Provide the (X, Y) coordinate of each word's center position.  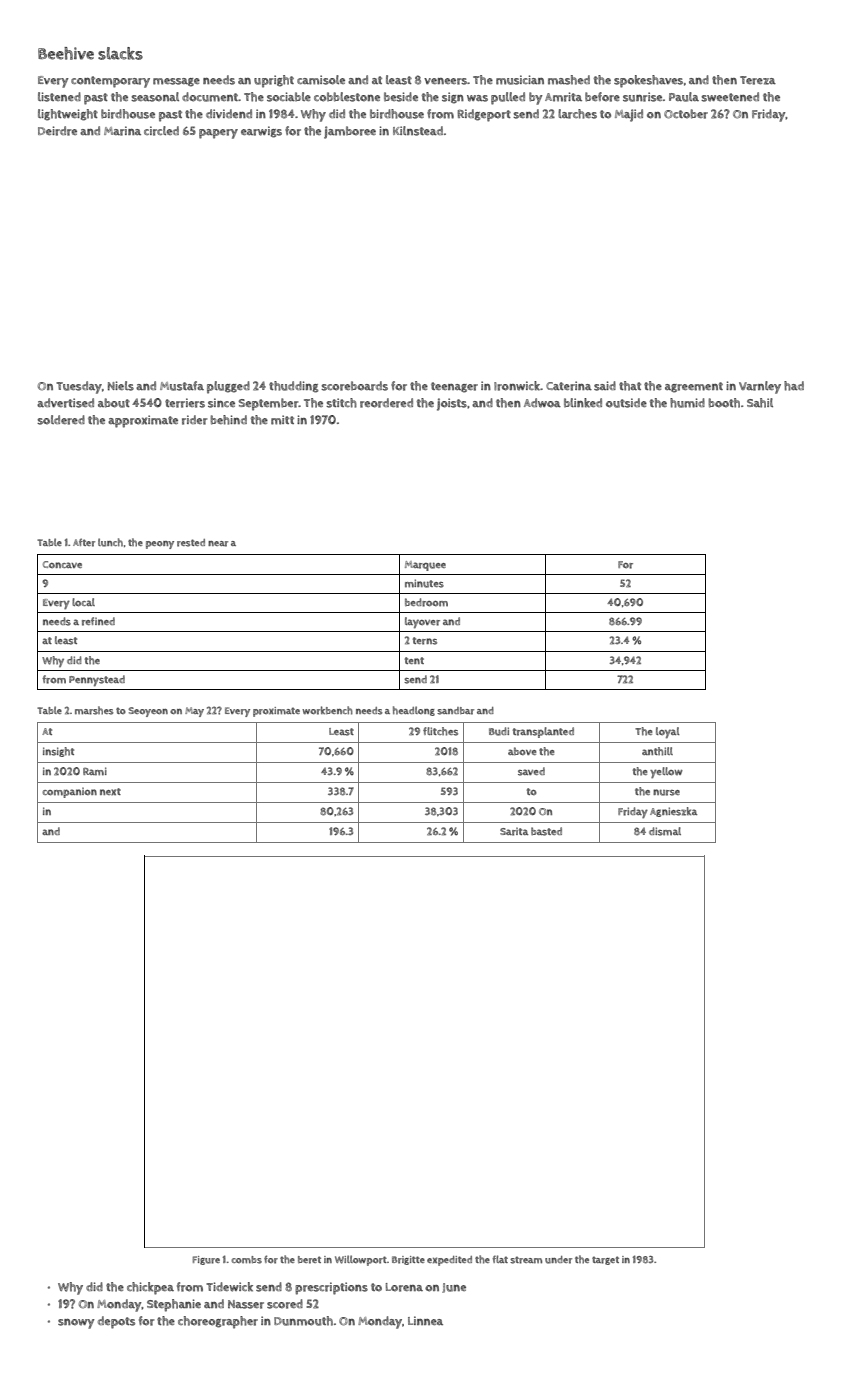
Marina (122, 131)
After (84, 542)
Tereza (758, 80)
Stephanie (174, 1305)
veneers (445, 81)
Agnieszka (673, 812)
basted (546, 831)
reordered (386, 403)
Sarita (514, 831)
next (110, 791)
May (194, 712)
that (630, 386)
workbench (327, 710)
